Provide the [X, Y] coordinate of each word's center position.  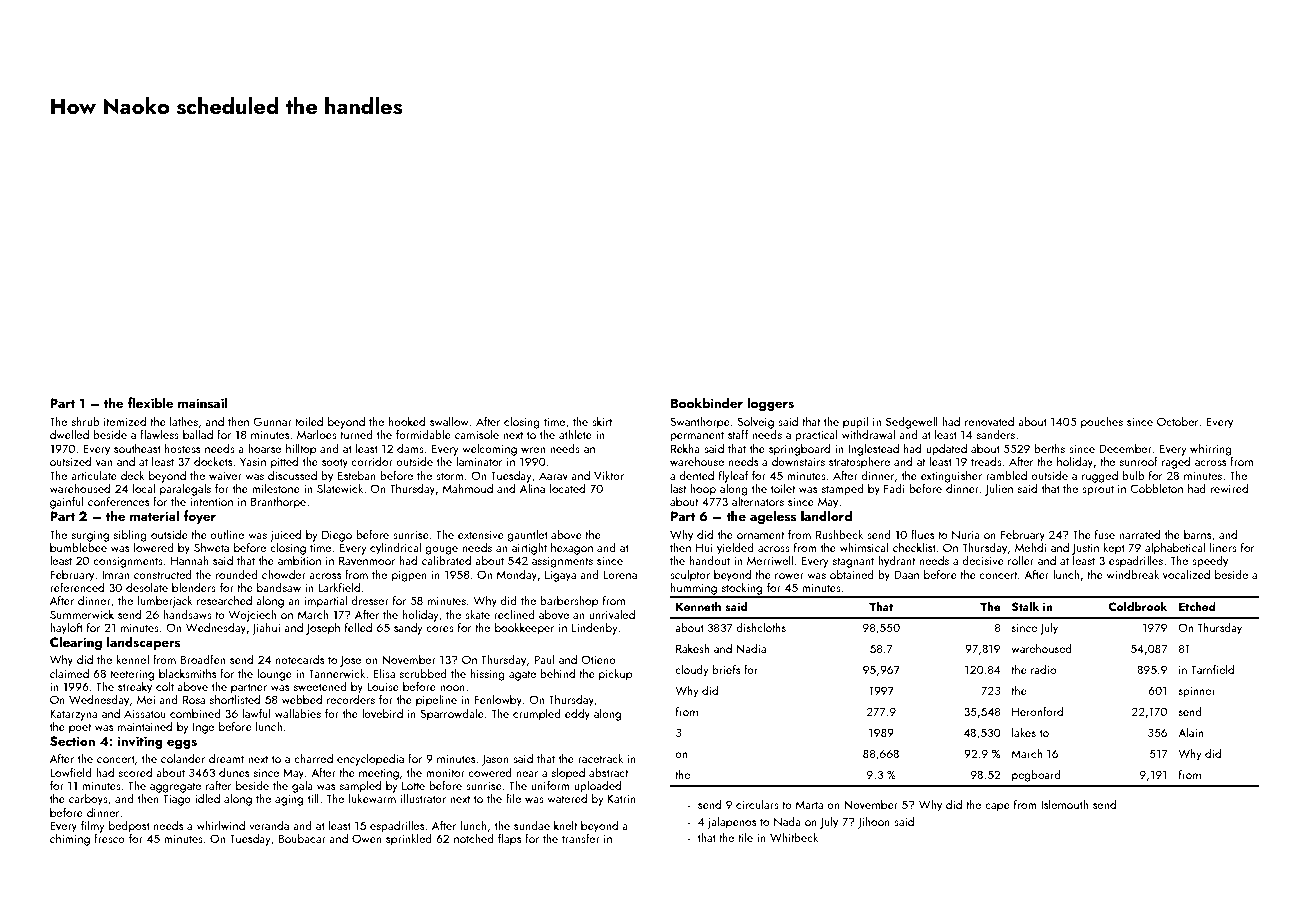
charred [313, 758]
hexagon [572, 548]
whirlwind [221, 825]
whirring [1211, 449]
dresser [370, 600]
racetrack [600, 758]
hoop [703, 490]
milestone [276, 488]
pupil [855, 422]
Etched [1197, 606]
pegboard [1036, 776]
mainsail [202, 402]
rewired [1229, 488]
